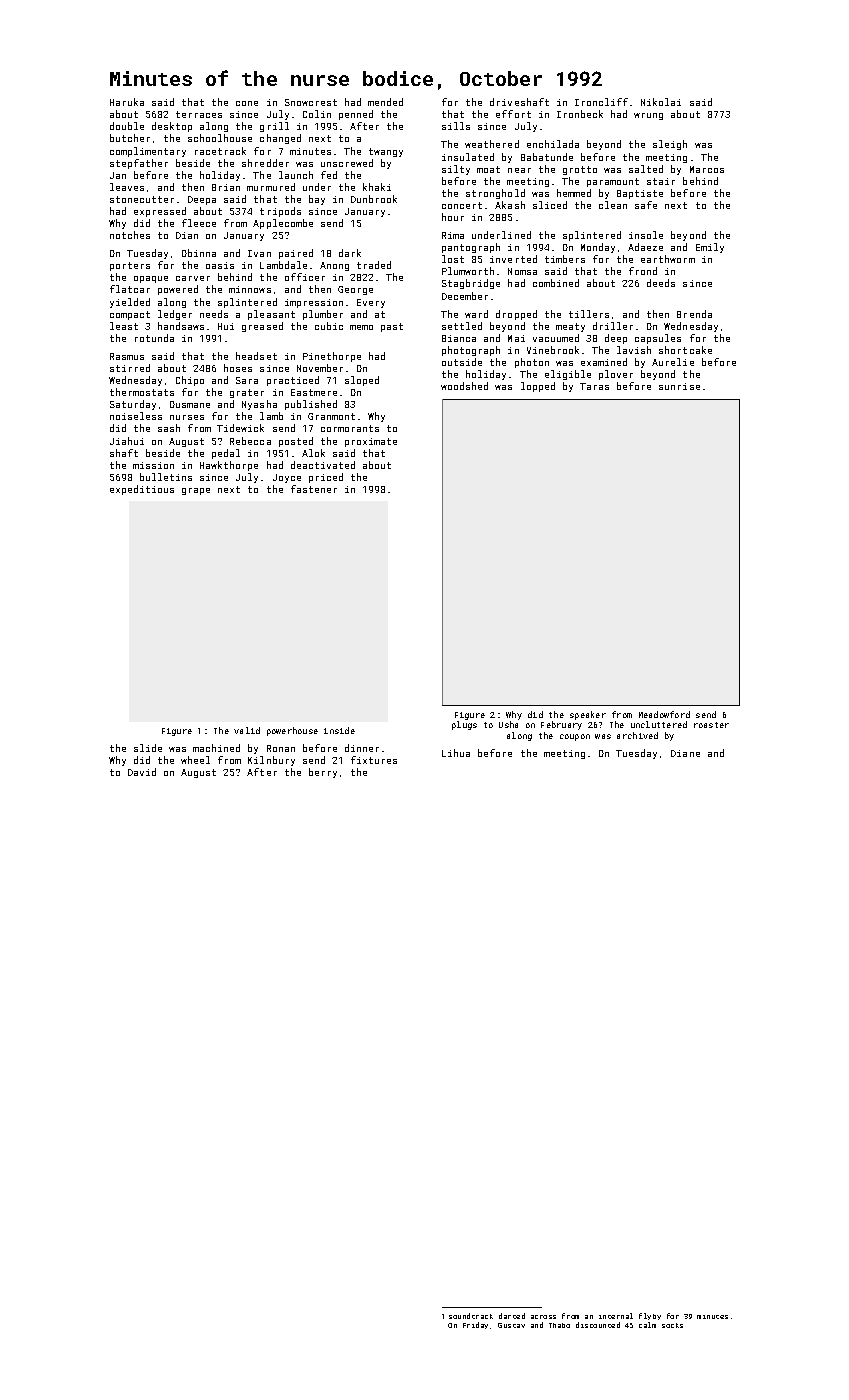  Describe the element at coordinates (471, 1316) in the document. I see `soundtrack` at that location.
